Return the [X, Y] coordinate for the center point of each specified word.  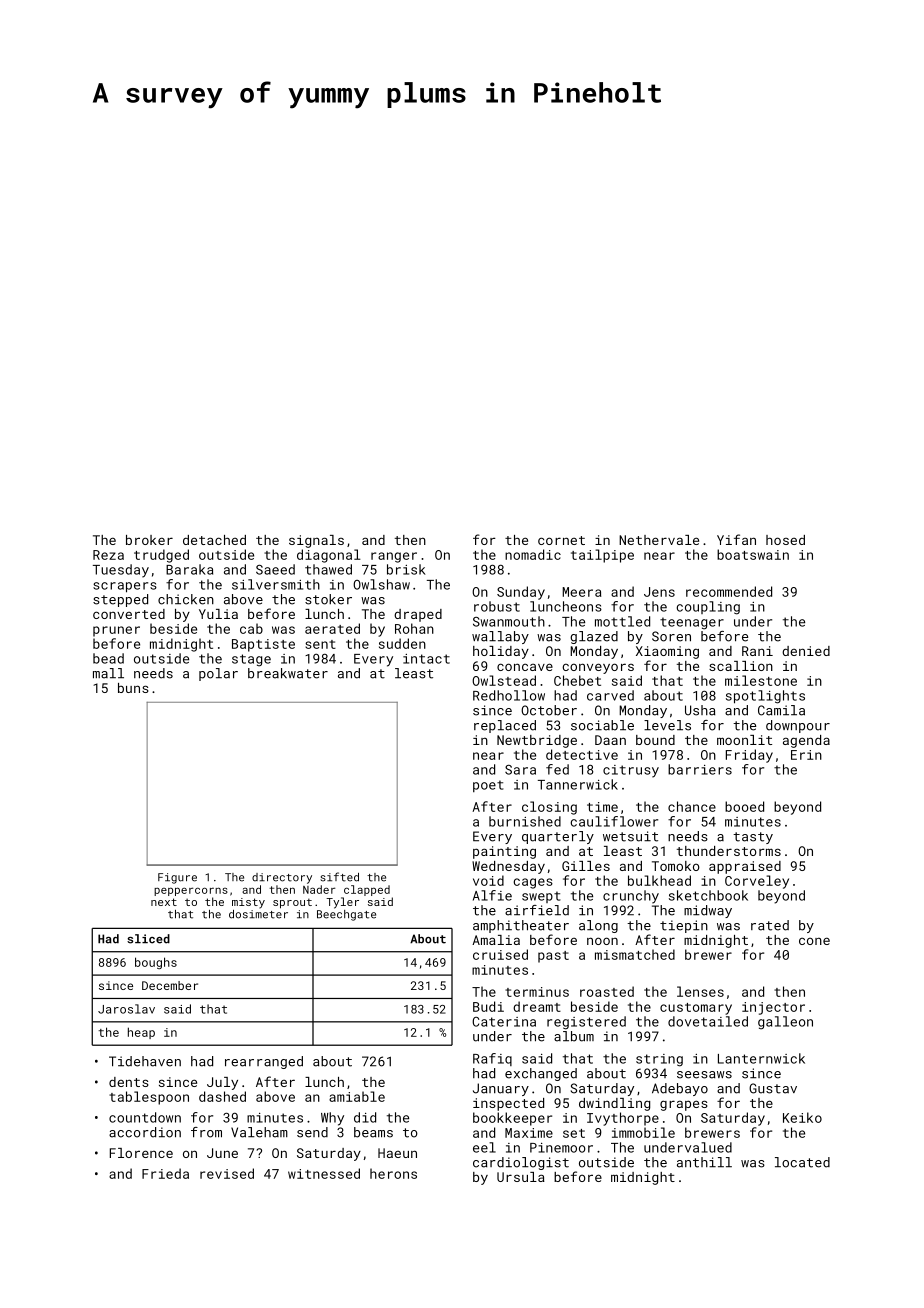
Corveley [757, 882]
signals [316, 541]
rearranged [264, 1062]
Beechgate [346, 915]
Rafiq [492, 1059]
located [802, 1162]
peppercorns [191, 891]
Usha [700, 710]
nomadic [533, 554]
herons [393, 1173]
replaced [505, 726]
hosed [785, 540]
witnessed [324, 1173]
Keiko [802, 1117]
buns [133, 688]
